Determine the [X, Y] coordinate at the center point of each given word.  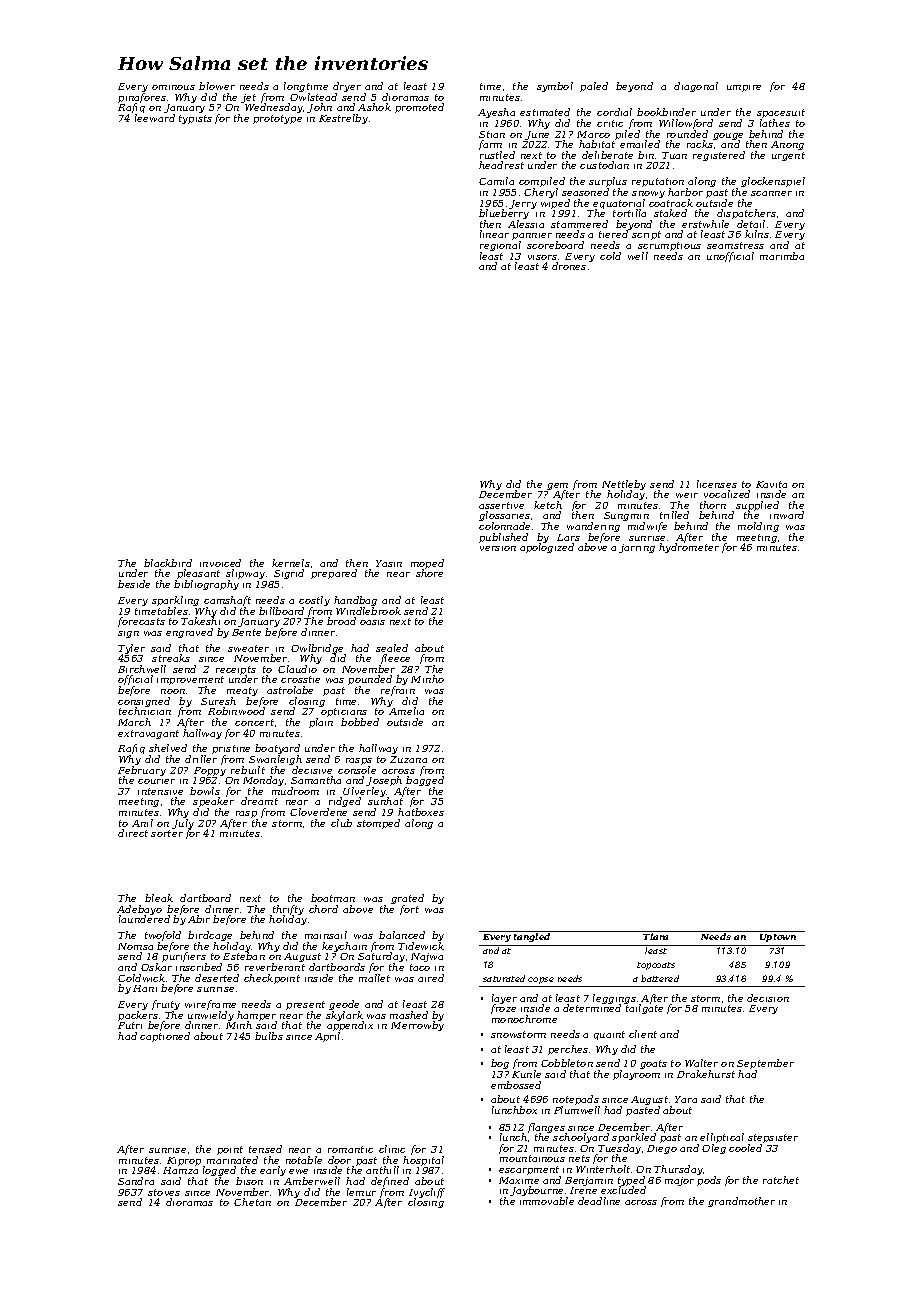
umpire [744, 88]
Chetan [252, 1202]
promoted [419, 108]
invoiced [220, 563]
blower [217, 86]
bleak [159, 898]
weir [687, 495]
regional [500, 246]
